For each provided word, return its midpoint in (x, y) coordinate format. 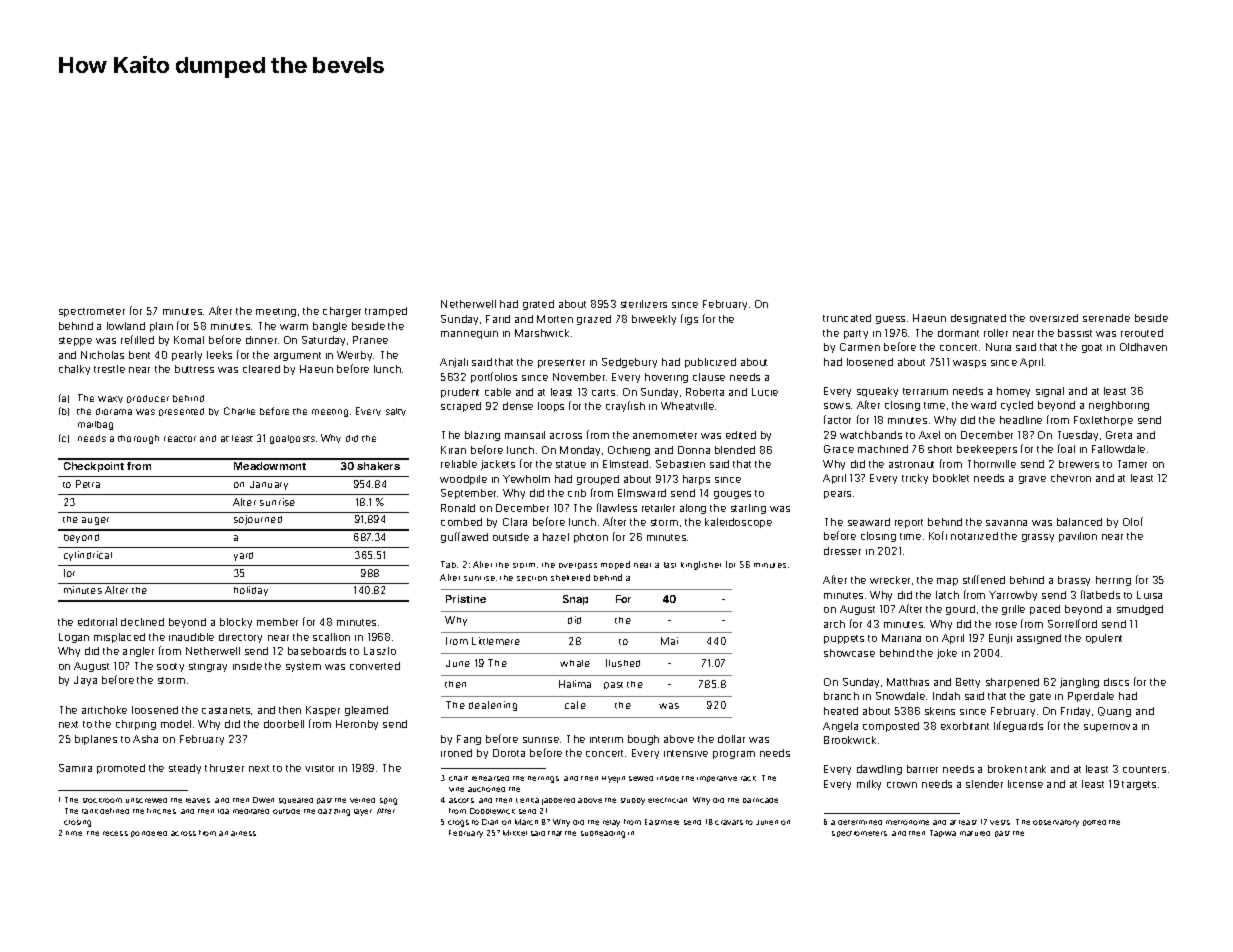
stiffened (984, 579)
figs (689, 319)
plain (161, 327)
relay (611, 823)
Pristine (466, 599)
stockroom (102, 800)
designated (978, 319)
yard (243, 556)
